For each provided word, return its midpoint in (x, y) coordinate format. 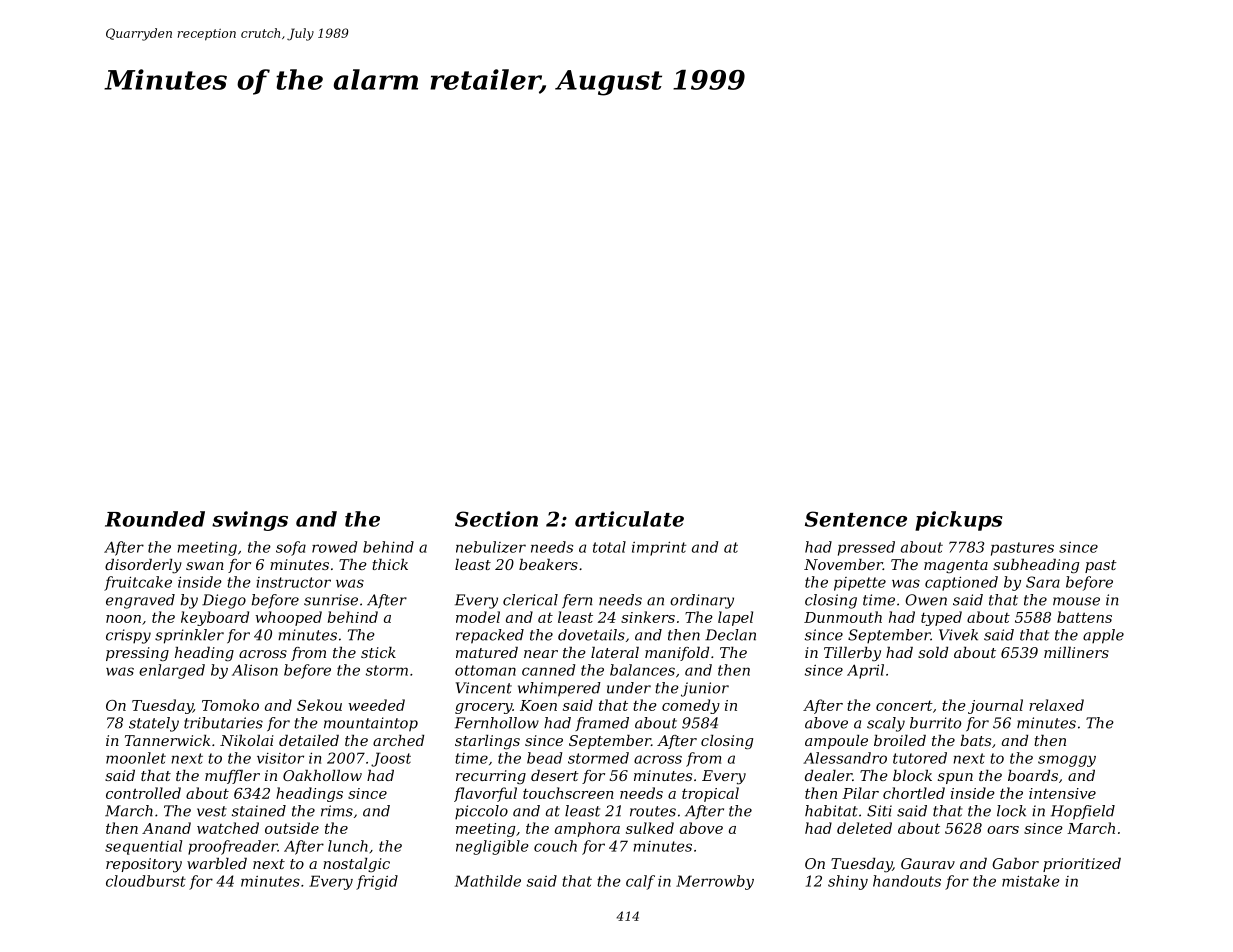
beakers (548, 564)
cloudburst (146, 881)
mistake (1031, 881)
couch (555, 846)
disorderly (143, 566)
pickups (958, 521)
